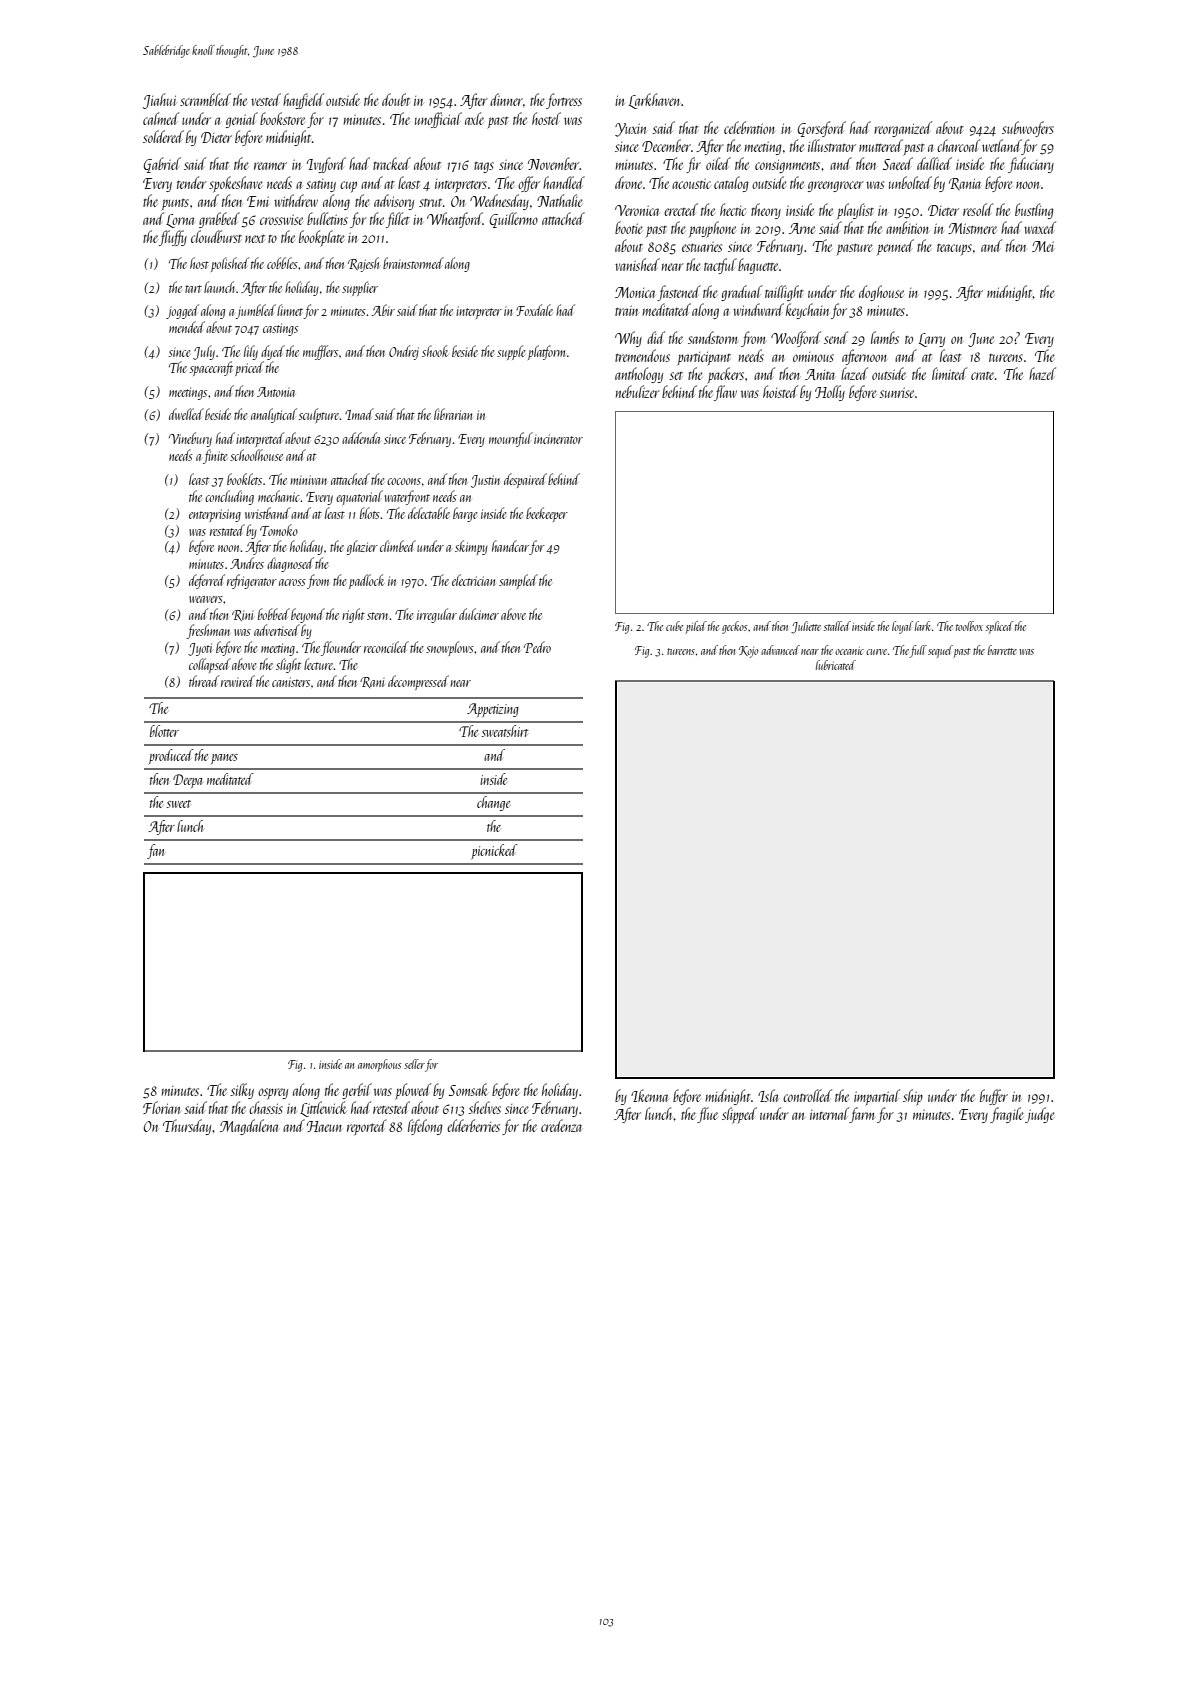 The width and height of the image is (1198, 1694). What do you see at coordinates (558, 439) in the image?
I see `incinerator` at bounding box center [558, 439].
